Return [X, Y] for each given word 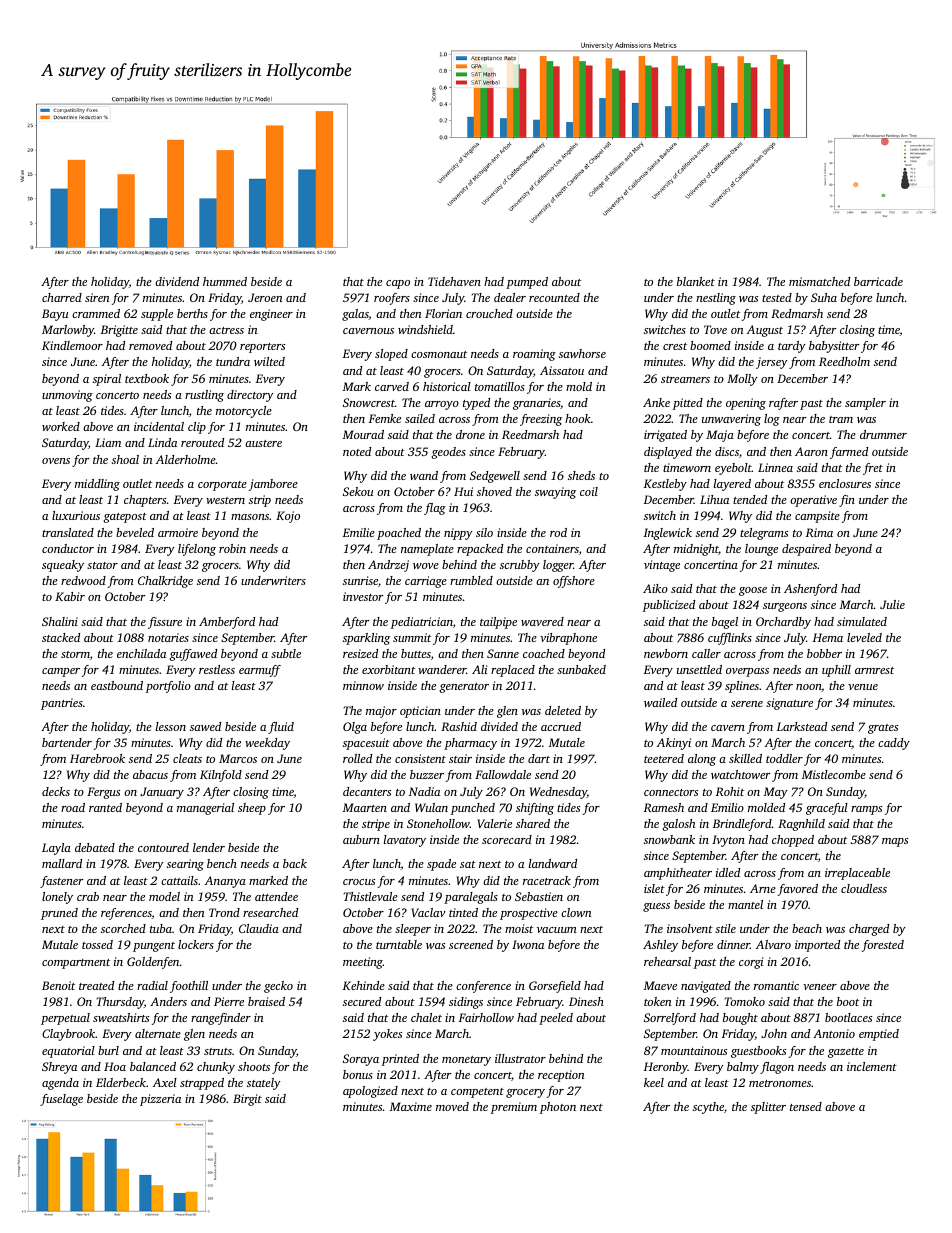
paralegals [471, 898]
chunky [216, 1068]
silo [484, 532]
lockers [196, 944]
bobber [824, 653]
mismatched [819, 281]
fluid [281, 728]
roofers [392, 299]
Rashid [459, 726]
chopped [793, 841]
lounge [761, 550]
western [225, 500]
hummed [225, 281]
